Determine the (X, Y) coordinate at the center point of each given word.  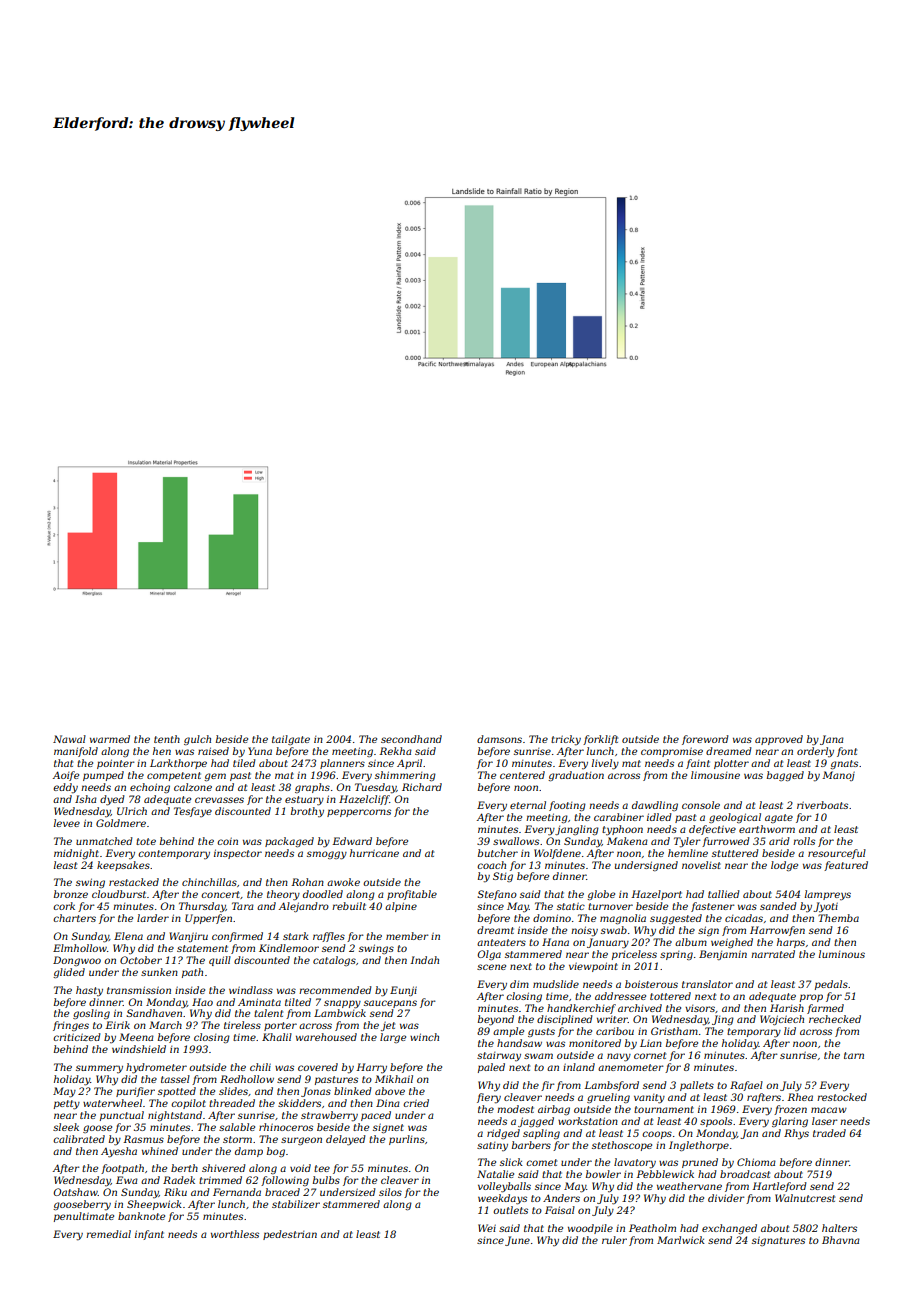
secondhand (411, 739)
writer (612, 1019)
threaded (232, 1103)
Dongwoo (77, 961)
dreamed (728, 751)
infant (149, 1235)
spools (716, 1122)
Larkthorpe (178, 764)
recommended (335, 990)
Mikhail (394, 1079)
